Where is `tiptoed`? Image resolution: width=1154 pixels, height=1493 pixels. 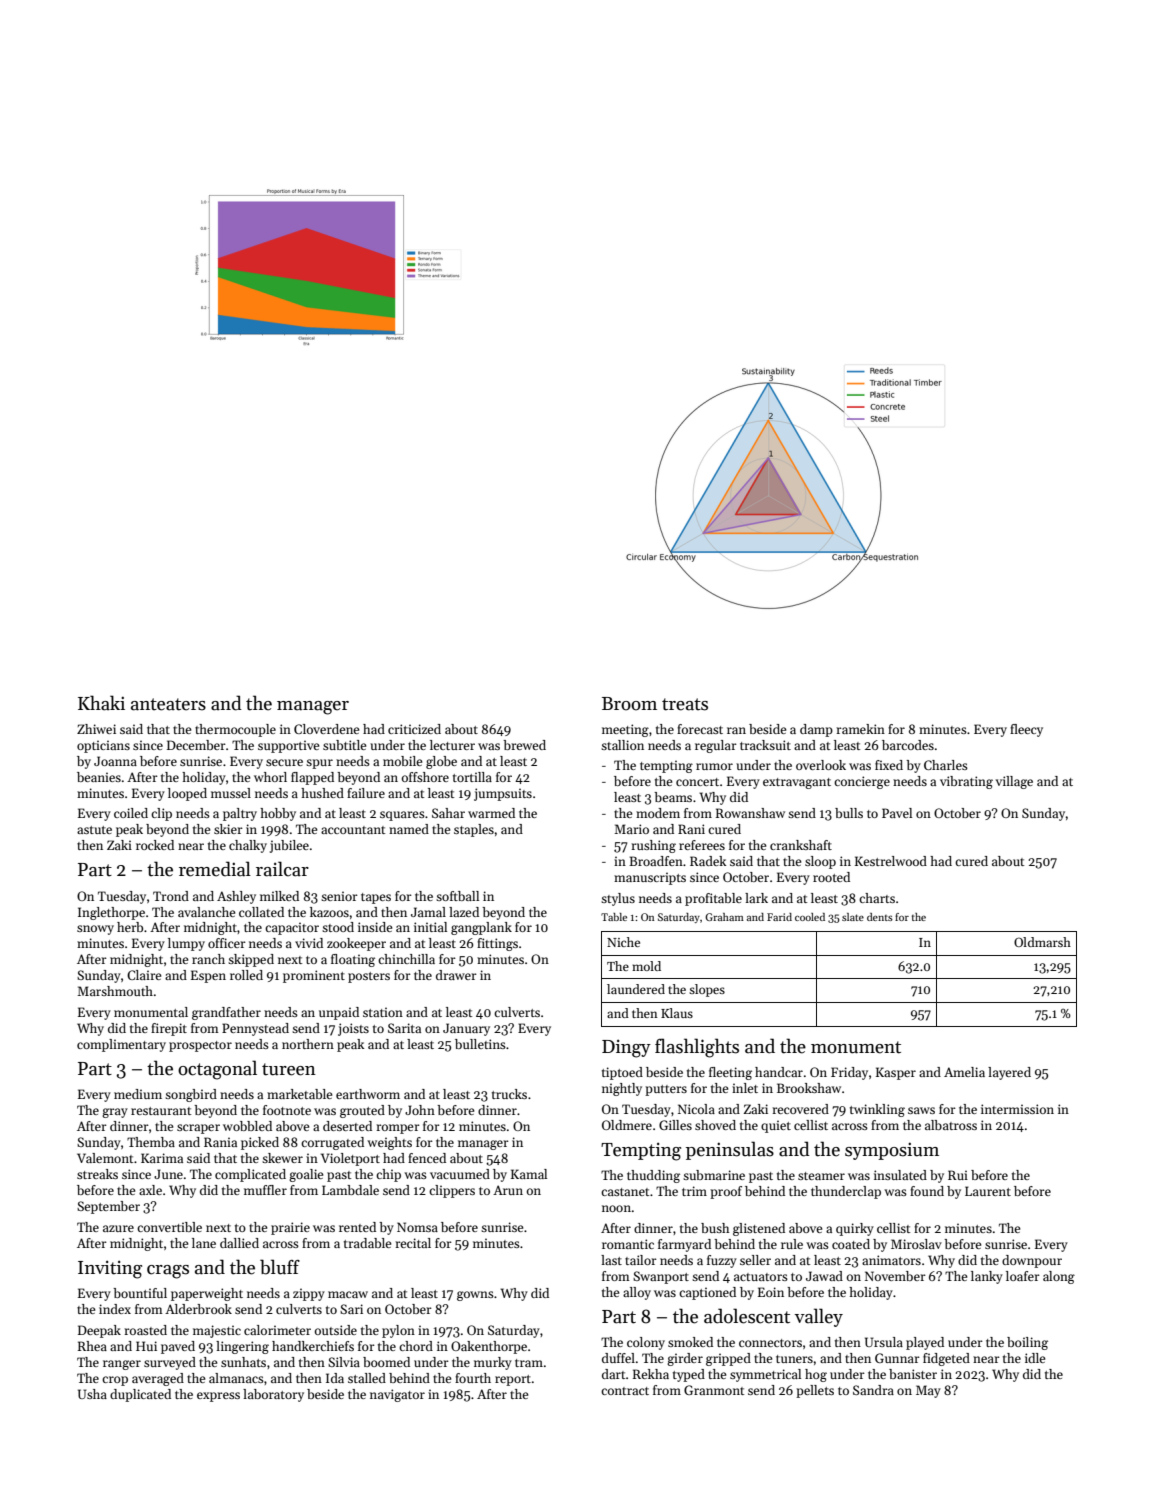 tiptoed is located at coordinates (622, 1073).
